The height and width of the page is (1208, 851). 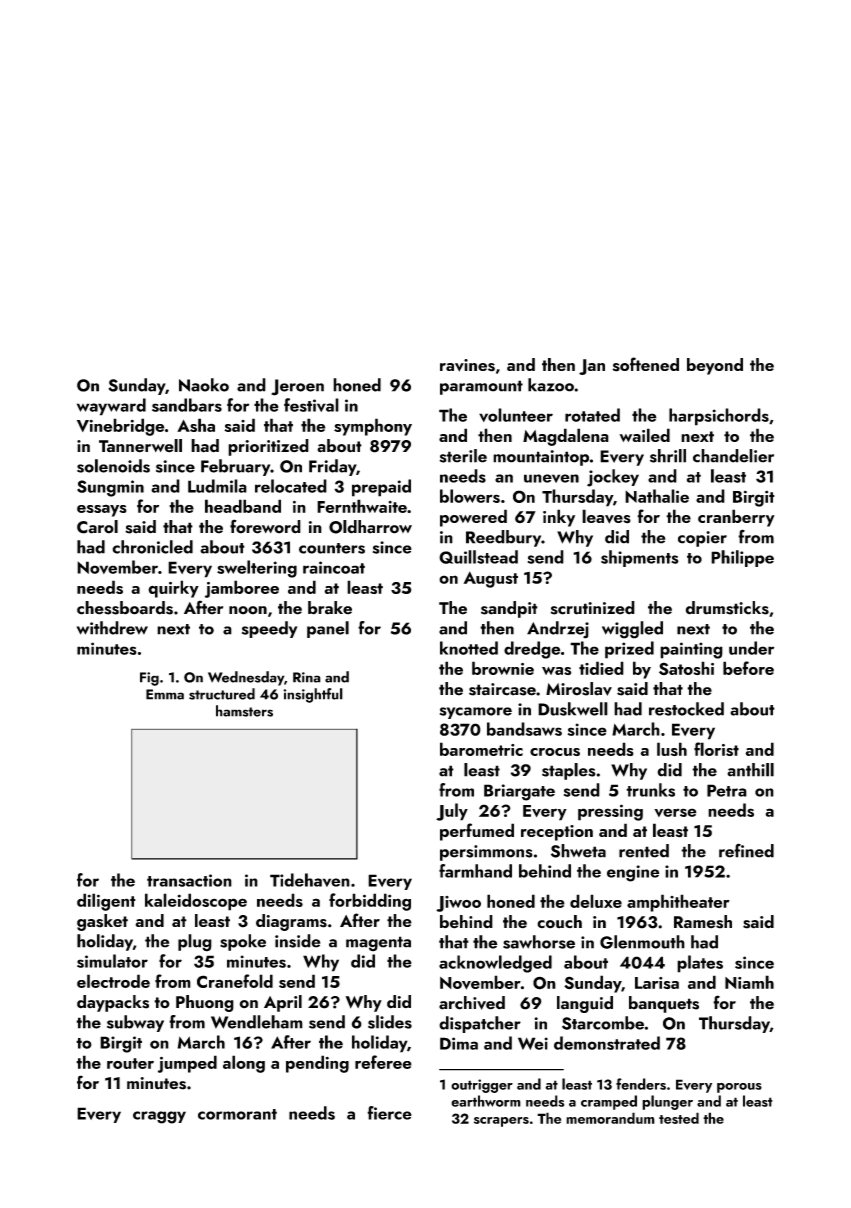 I want to click on insightful, so click(x=313, y=695).
